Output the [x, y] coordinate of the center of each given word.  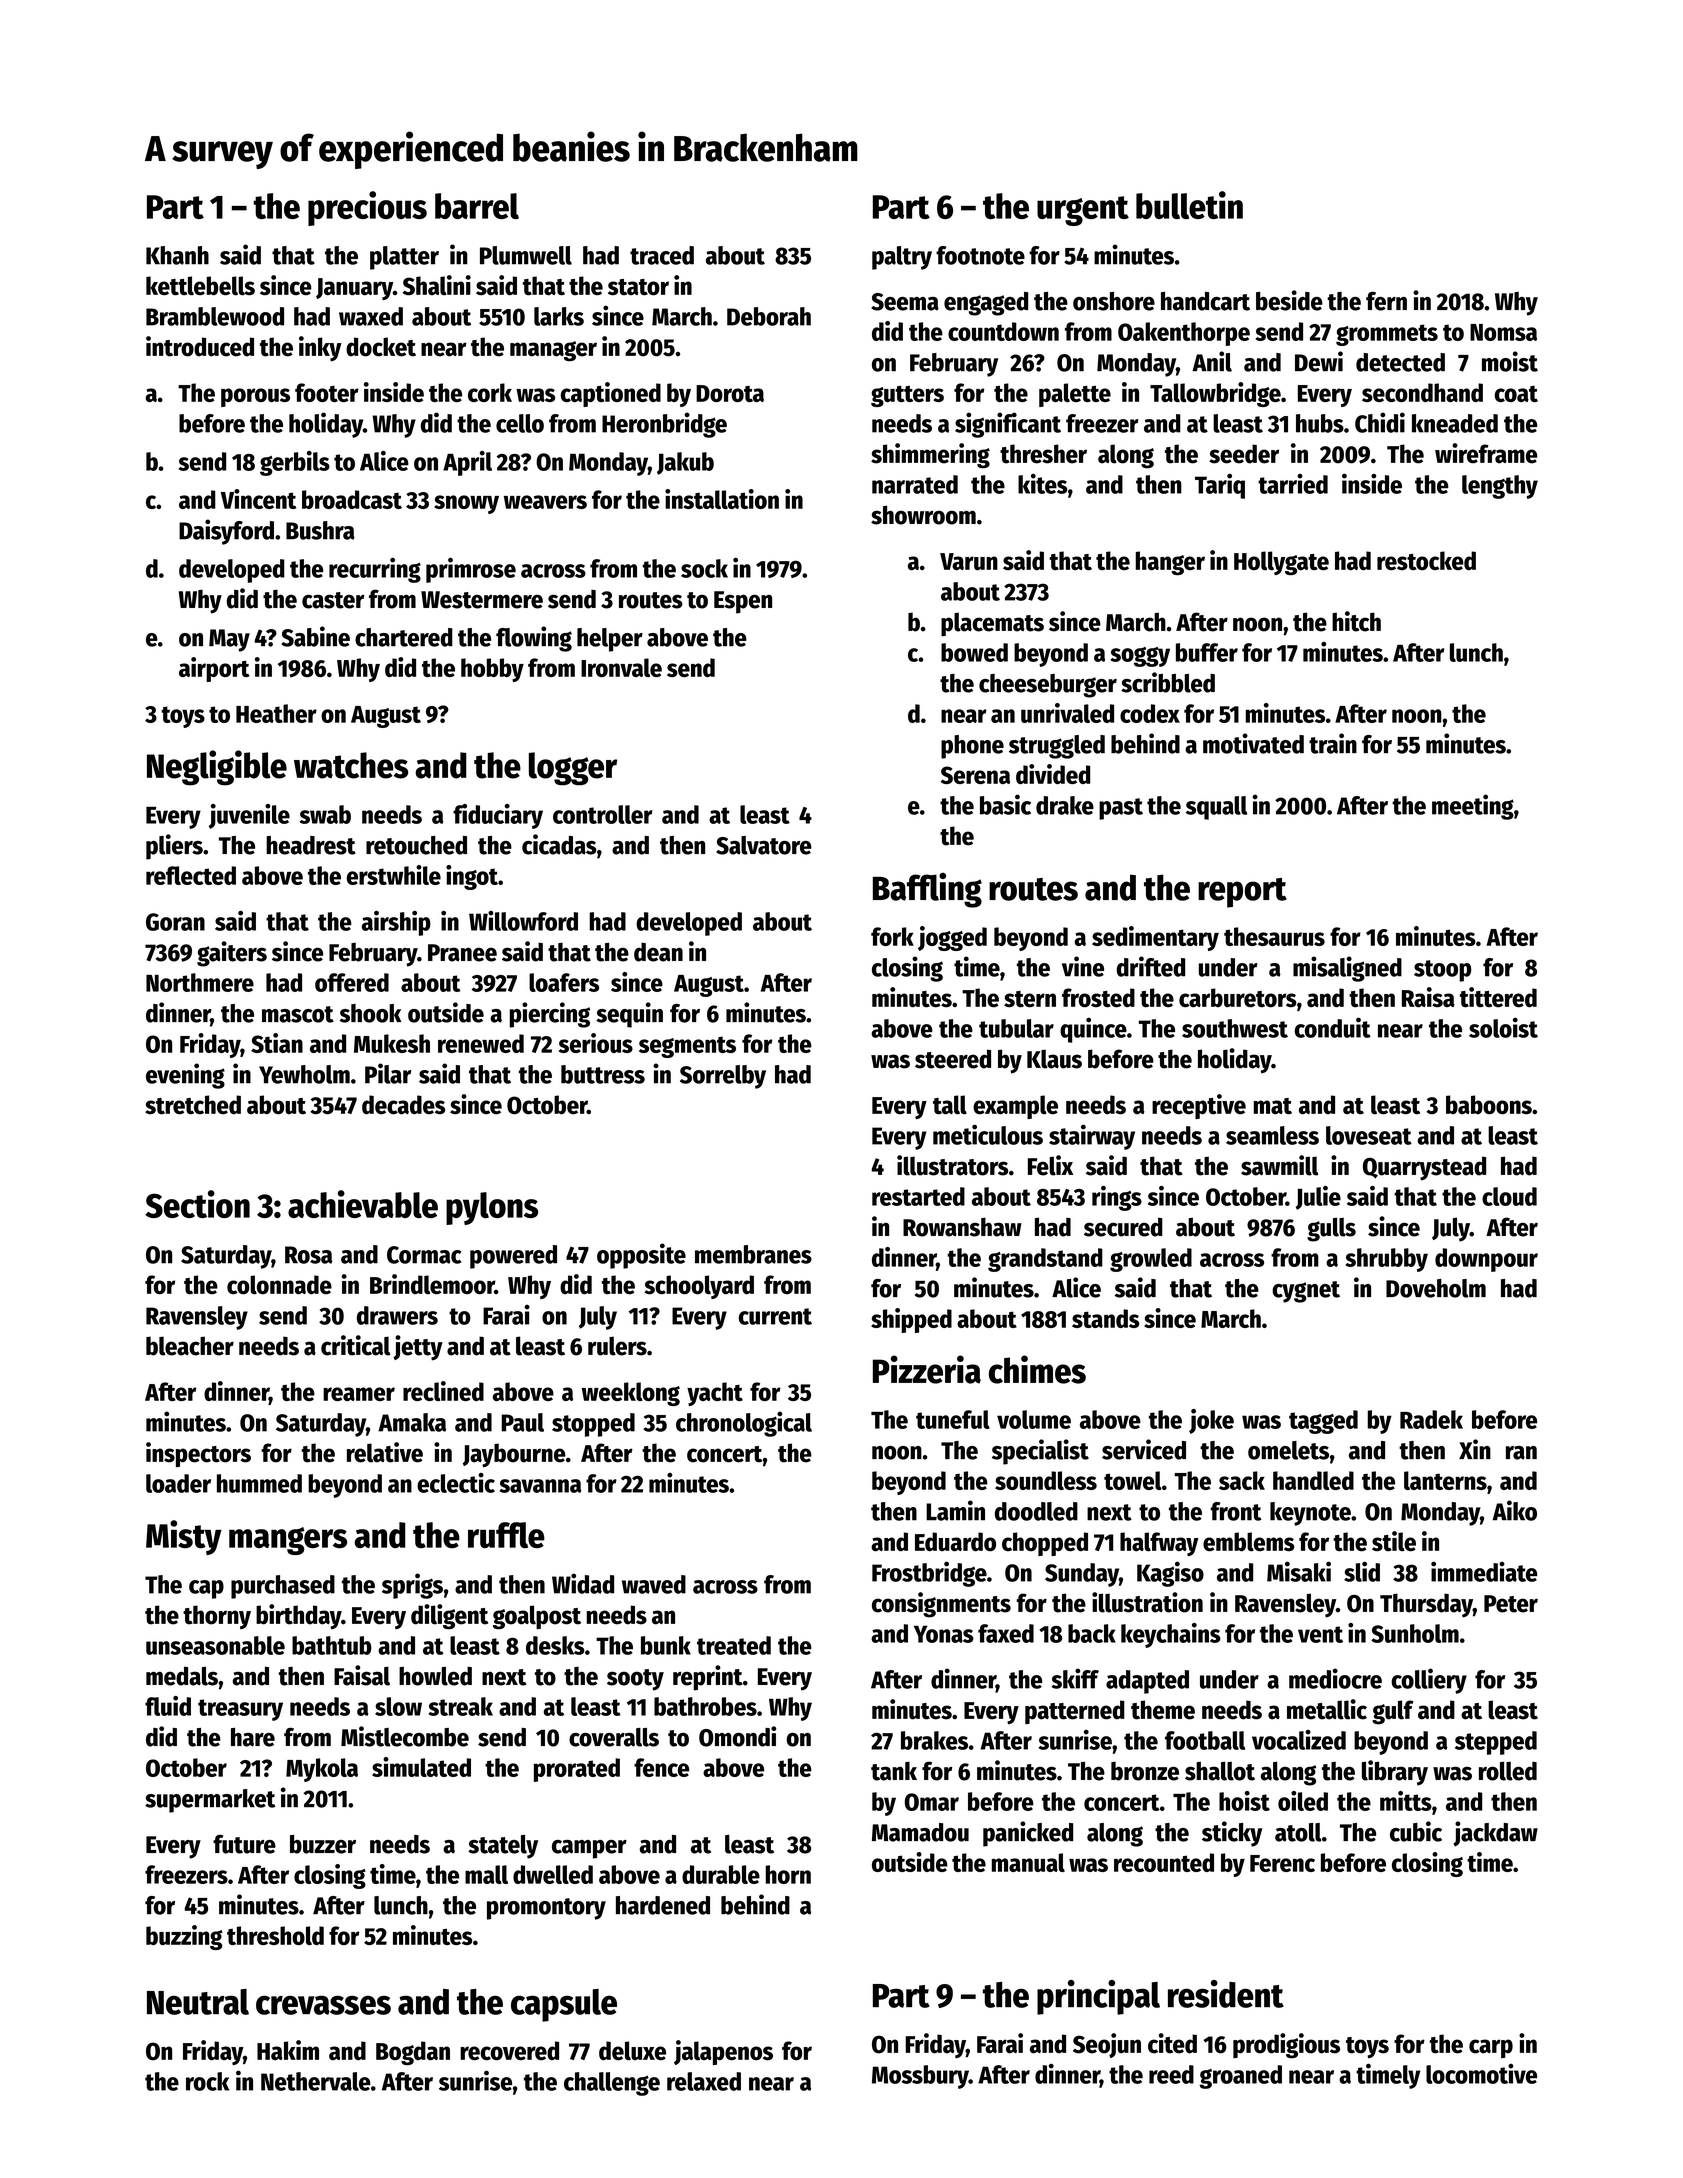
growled [1151, 1260]
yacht [715, 1394]
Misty [184, 1537]
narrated [915, 484]
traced [662, 255]
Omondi [737, 1736]
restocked [1426, 561]
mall [486, 1874]
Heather [276, 713]
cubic [1416, 1831]
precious [367, 208]
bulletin [1189, 205]
